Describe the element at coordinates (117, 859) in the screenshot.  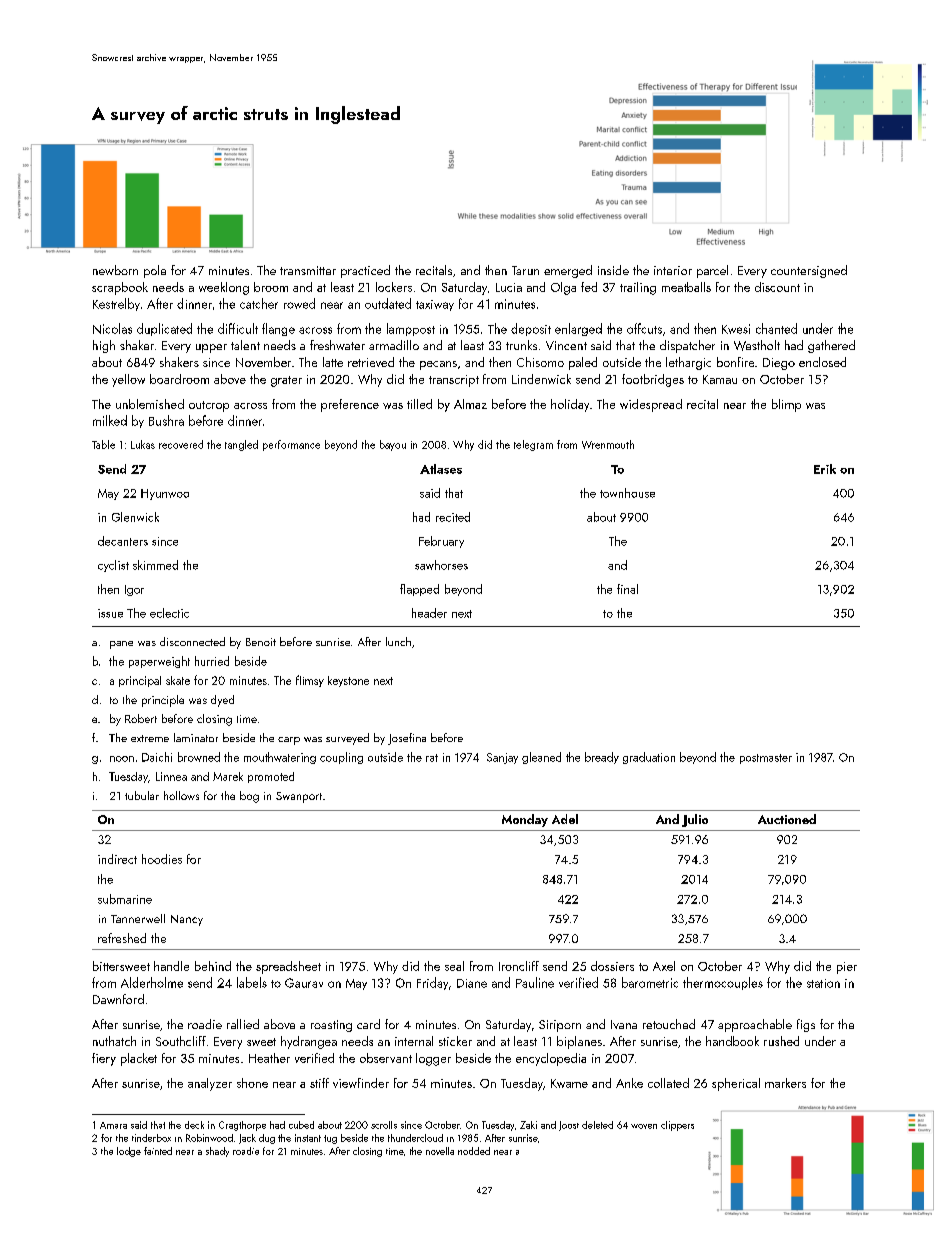
I see `indirect` at that location.
